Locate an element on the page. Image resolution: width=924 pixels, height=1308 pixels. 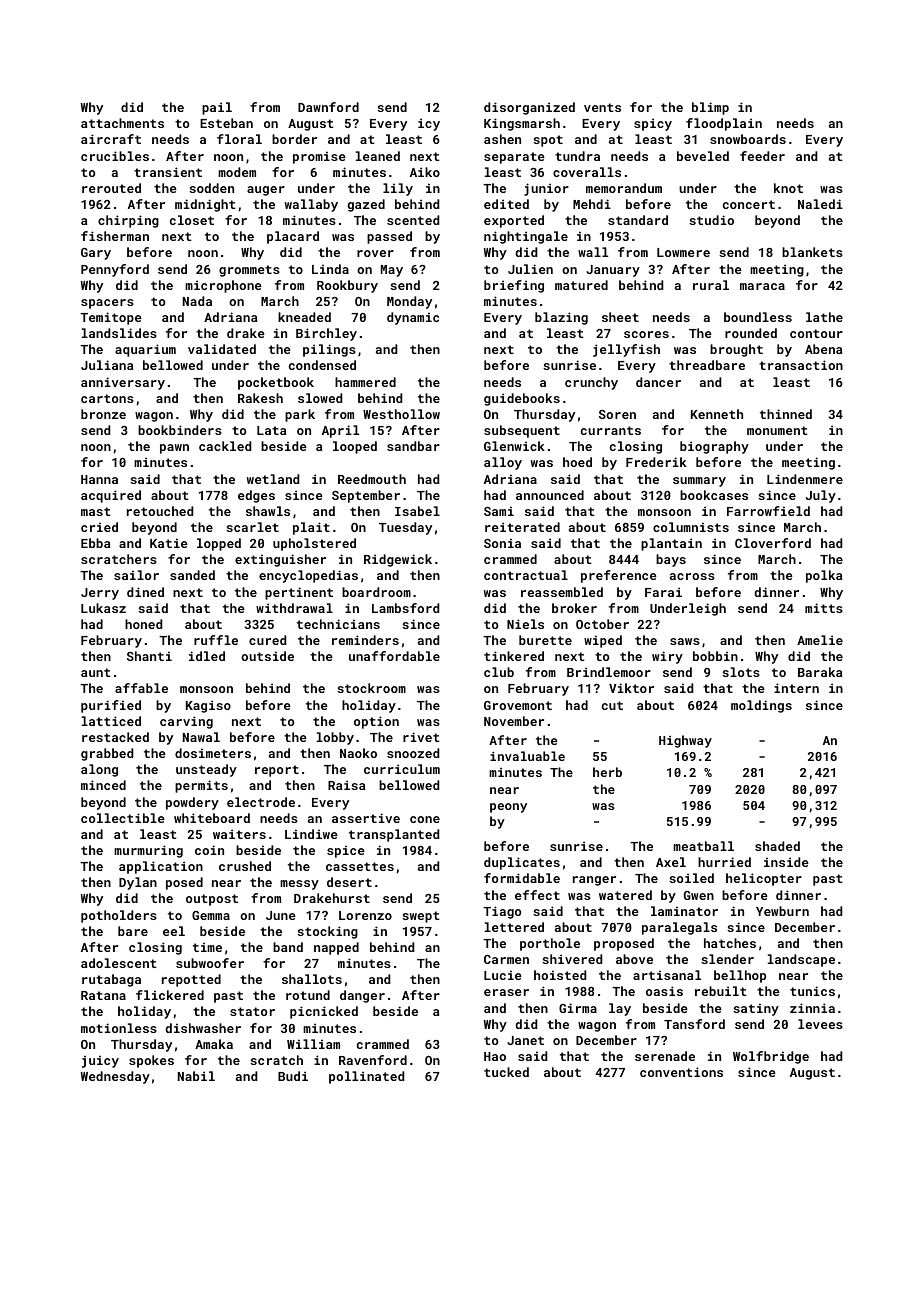
honed is located at coordinates (143, 624).
